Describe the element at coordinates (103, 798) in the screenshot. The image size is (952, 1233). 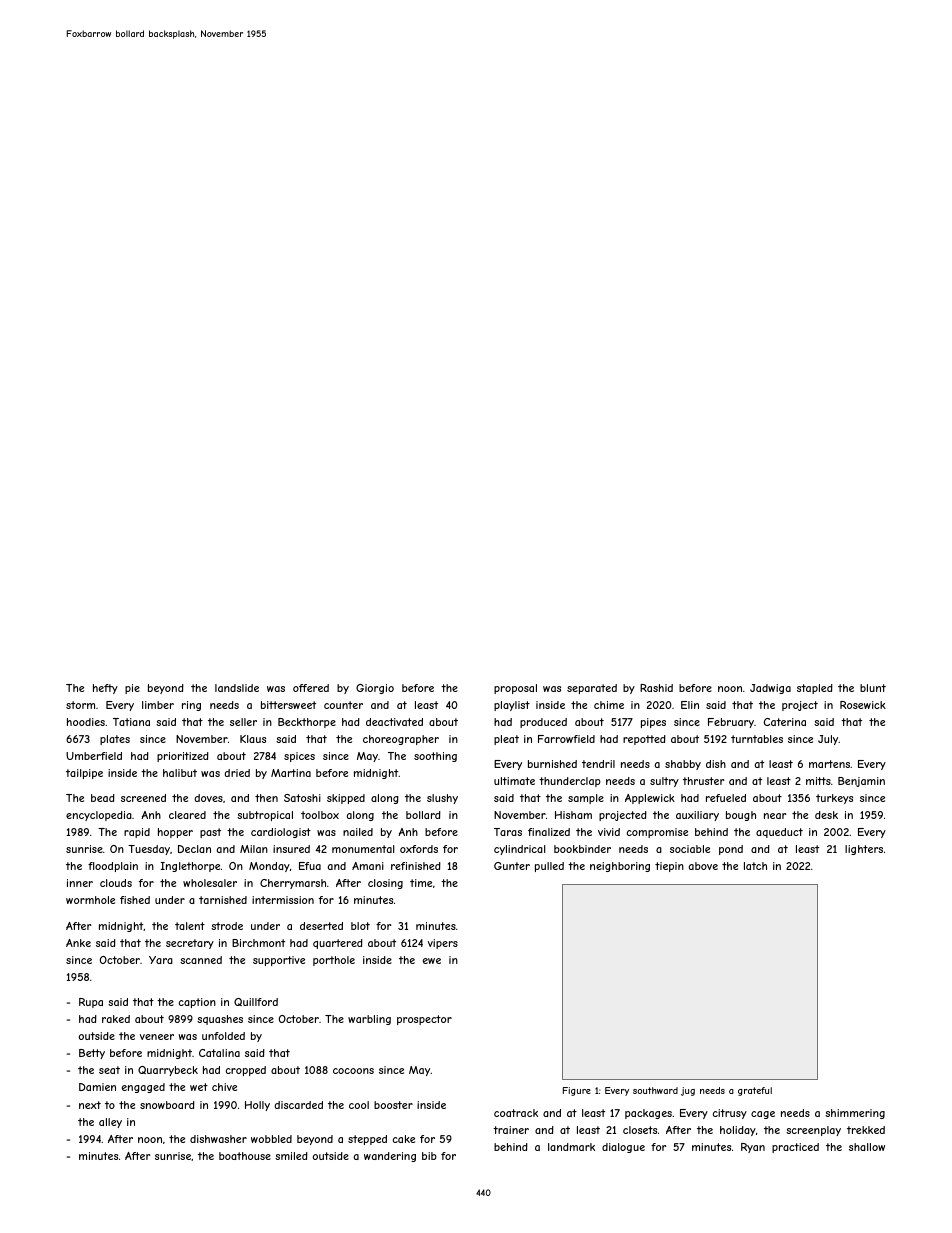
I see `bead` at that location.
